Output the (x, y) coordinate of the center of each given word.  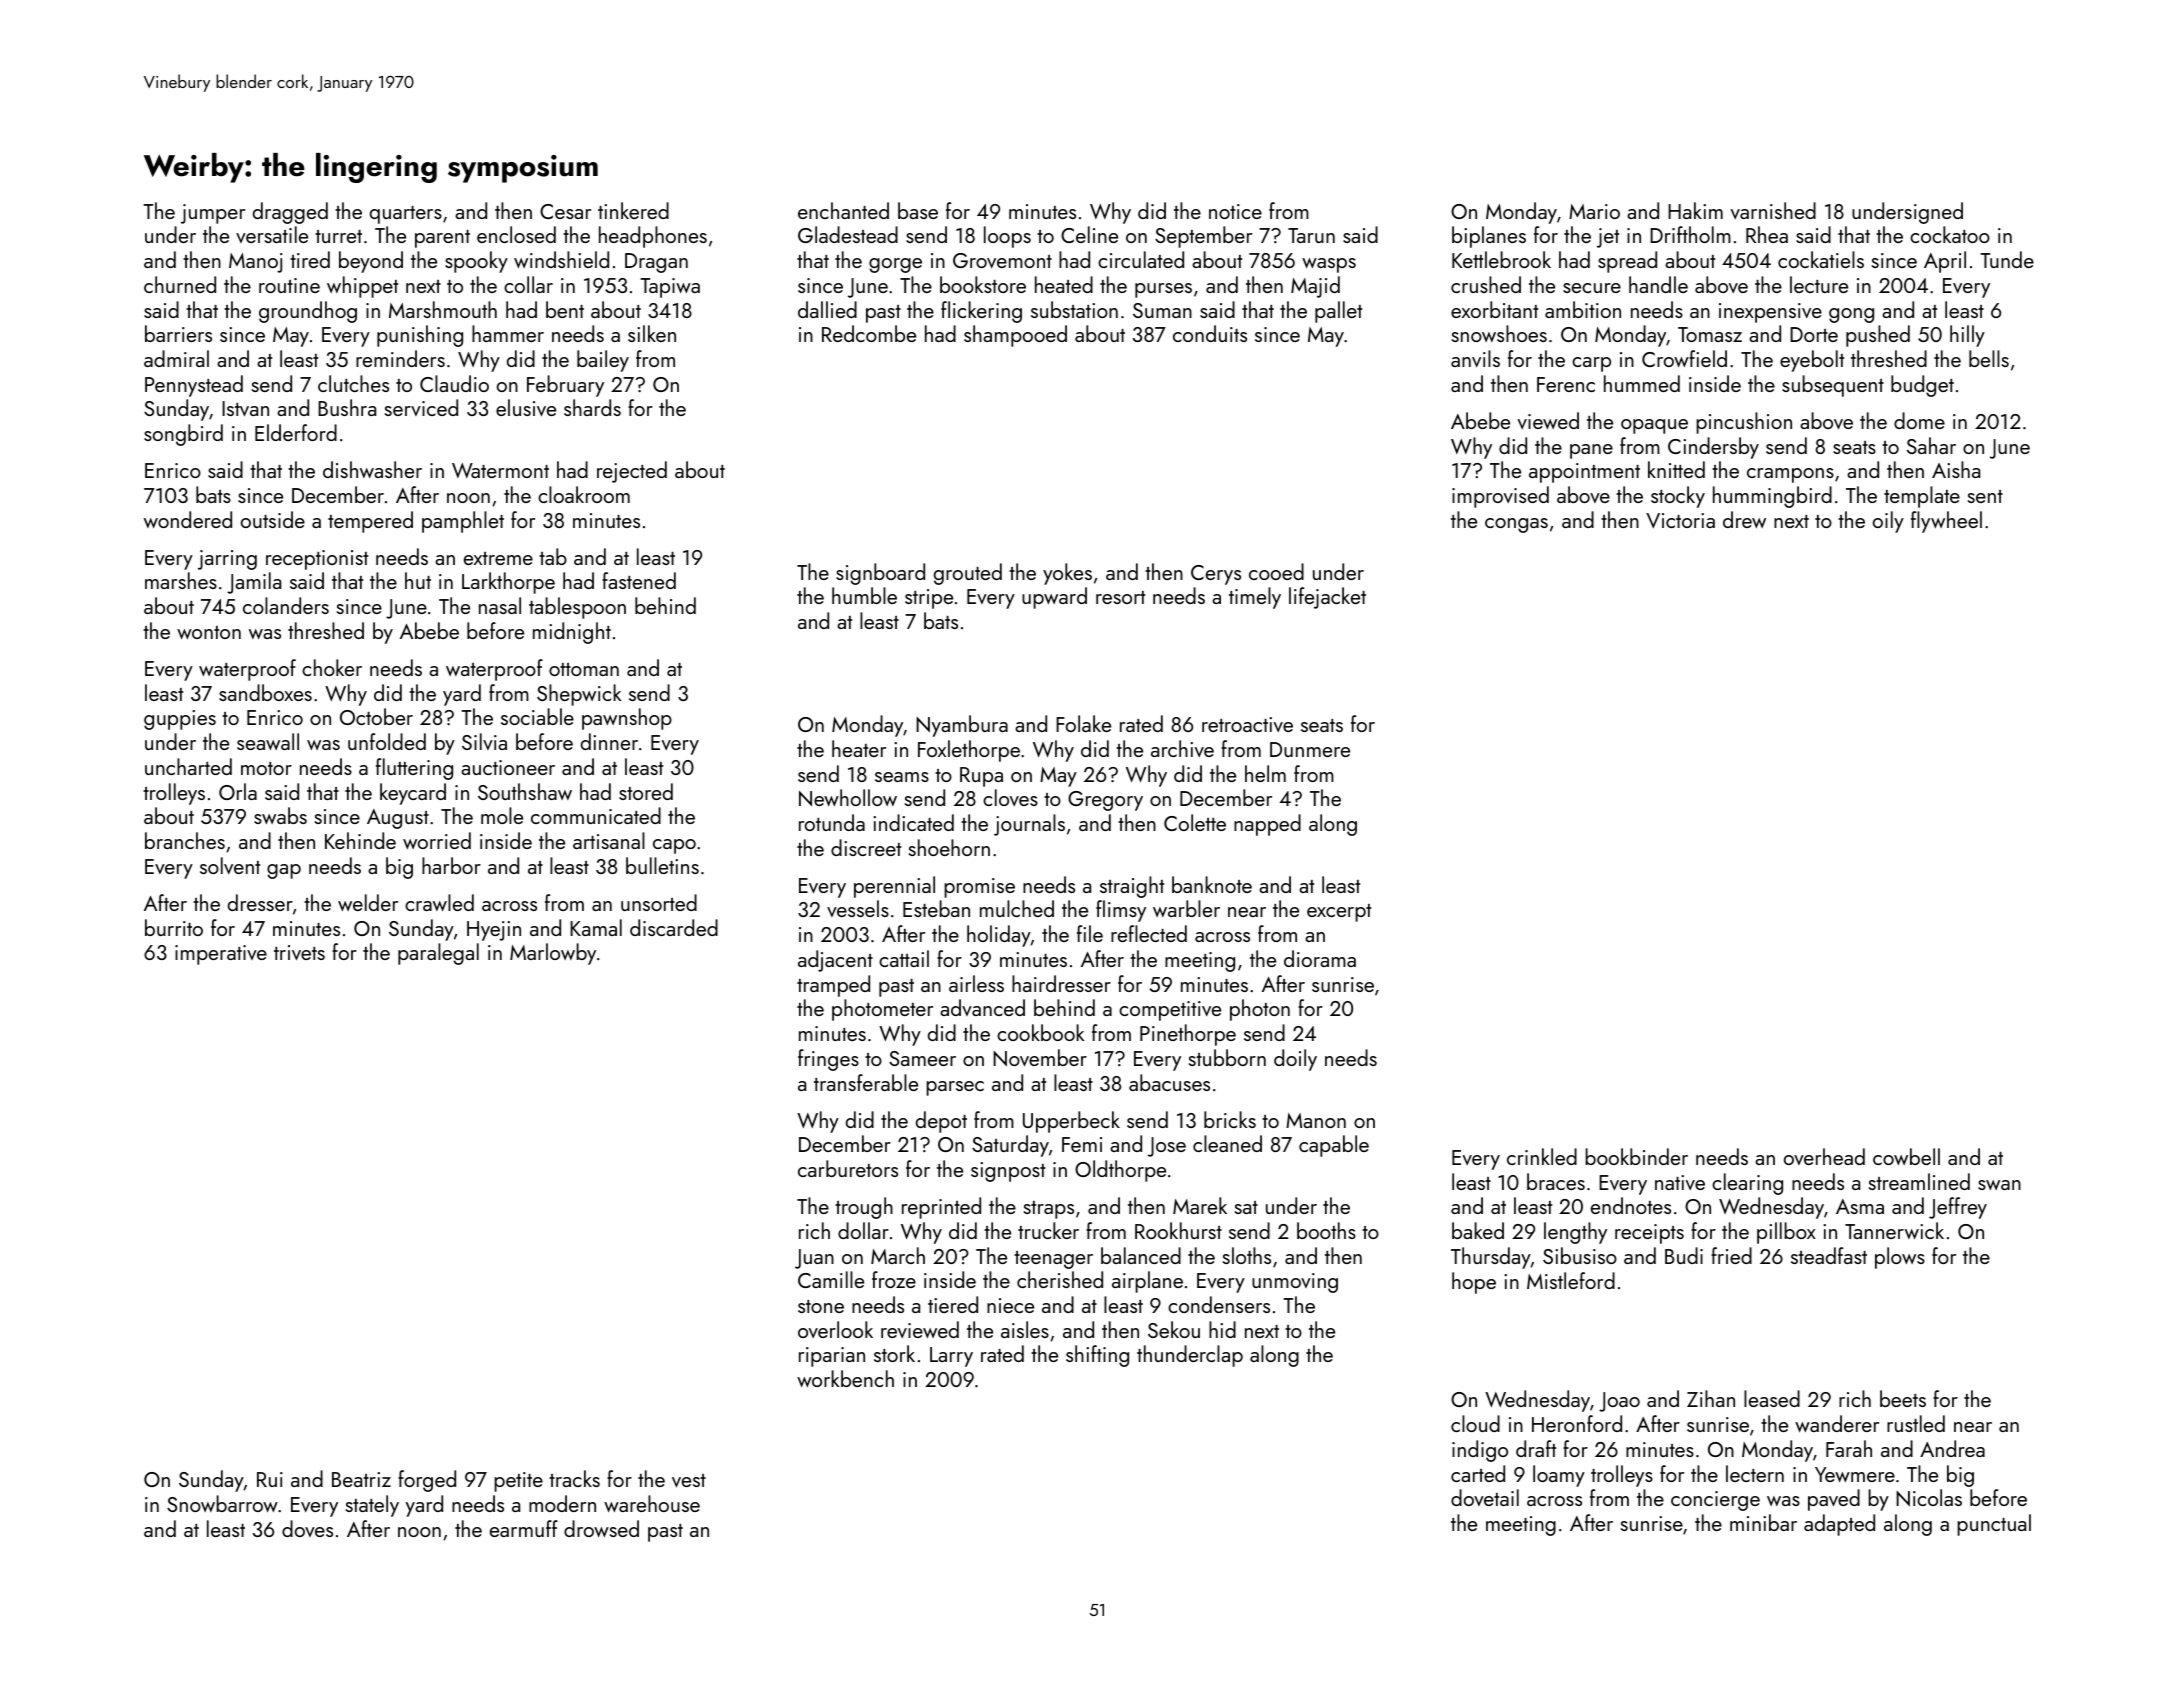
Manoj (255, 263)
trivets (299, 953)
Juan (814, 1259)
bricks (1230, 1119)
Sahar (1931, 445)
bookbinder (1636, 1156)
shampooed (1015, 336)
